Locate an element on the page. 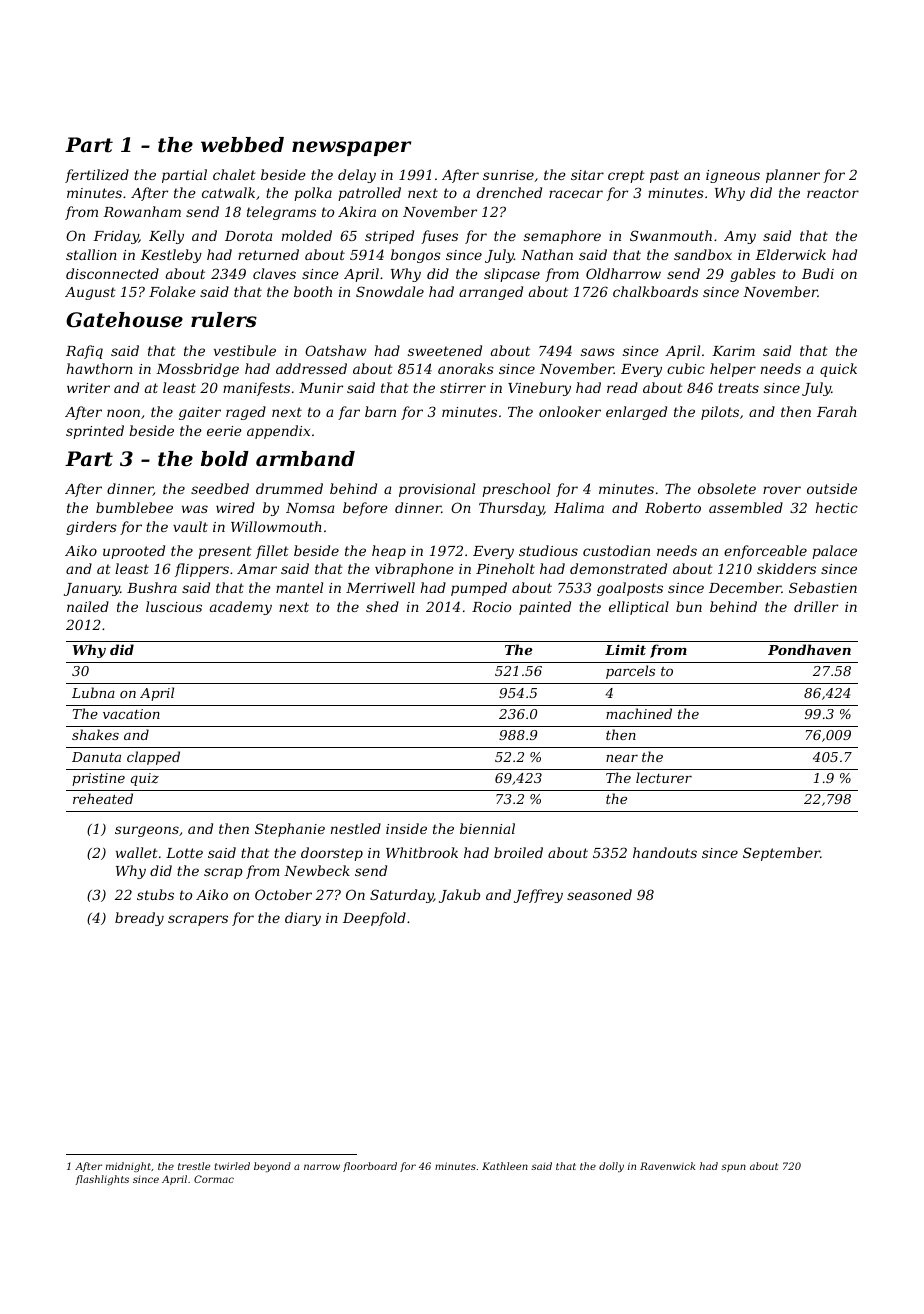 Image resolution: width=924 pixels, height=1314 pixels. handouts is located at coordinates (665, 852).
